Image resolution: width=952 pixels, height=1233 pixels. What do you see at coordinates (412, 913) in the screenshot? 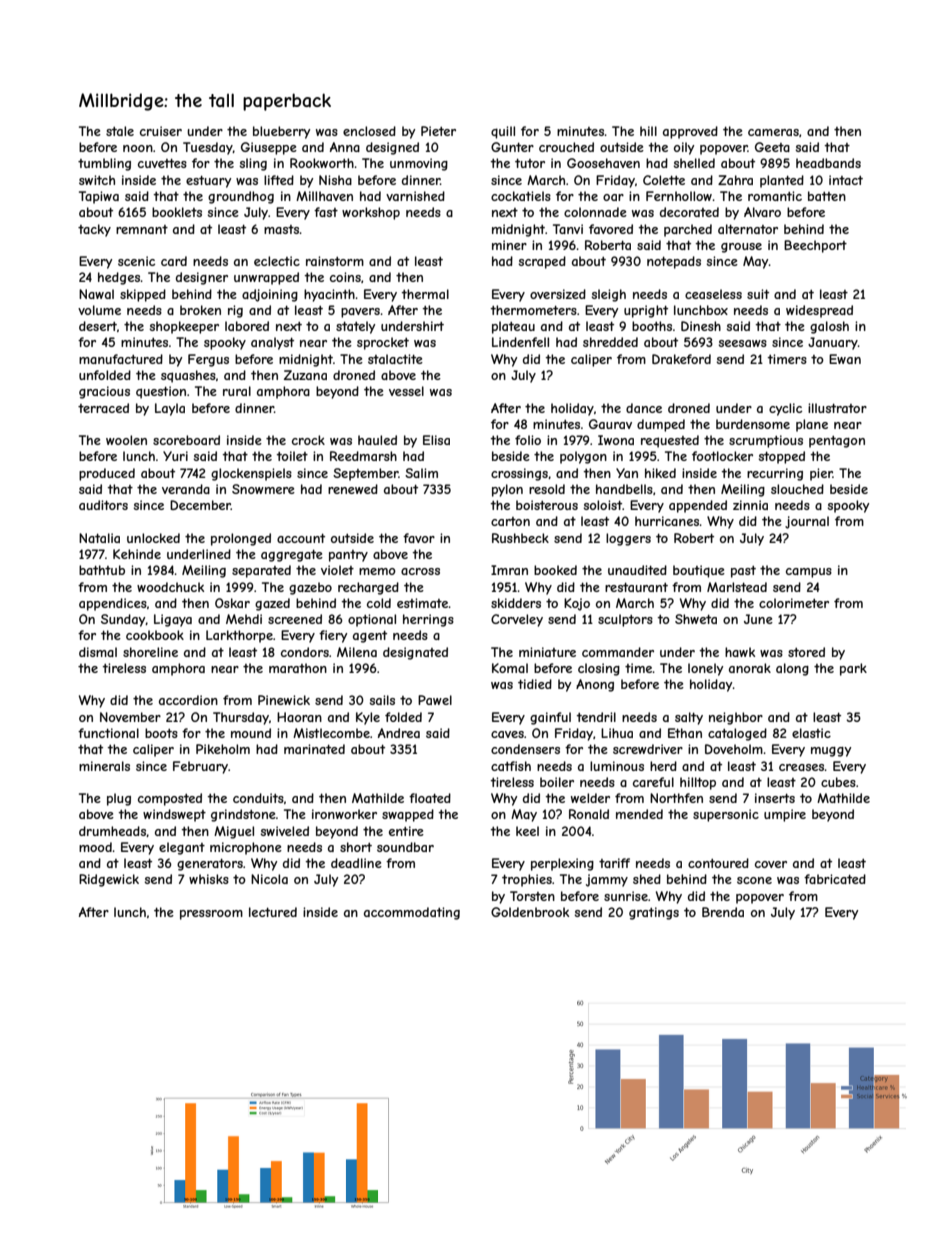
I see `accommodating` at bounding box center [412, 913].
